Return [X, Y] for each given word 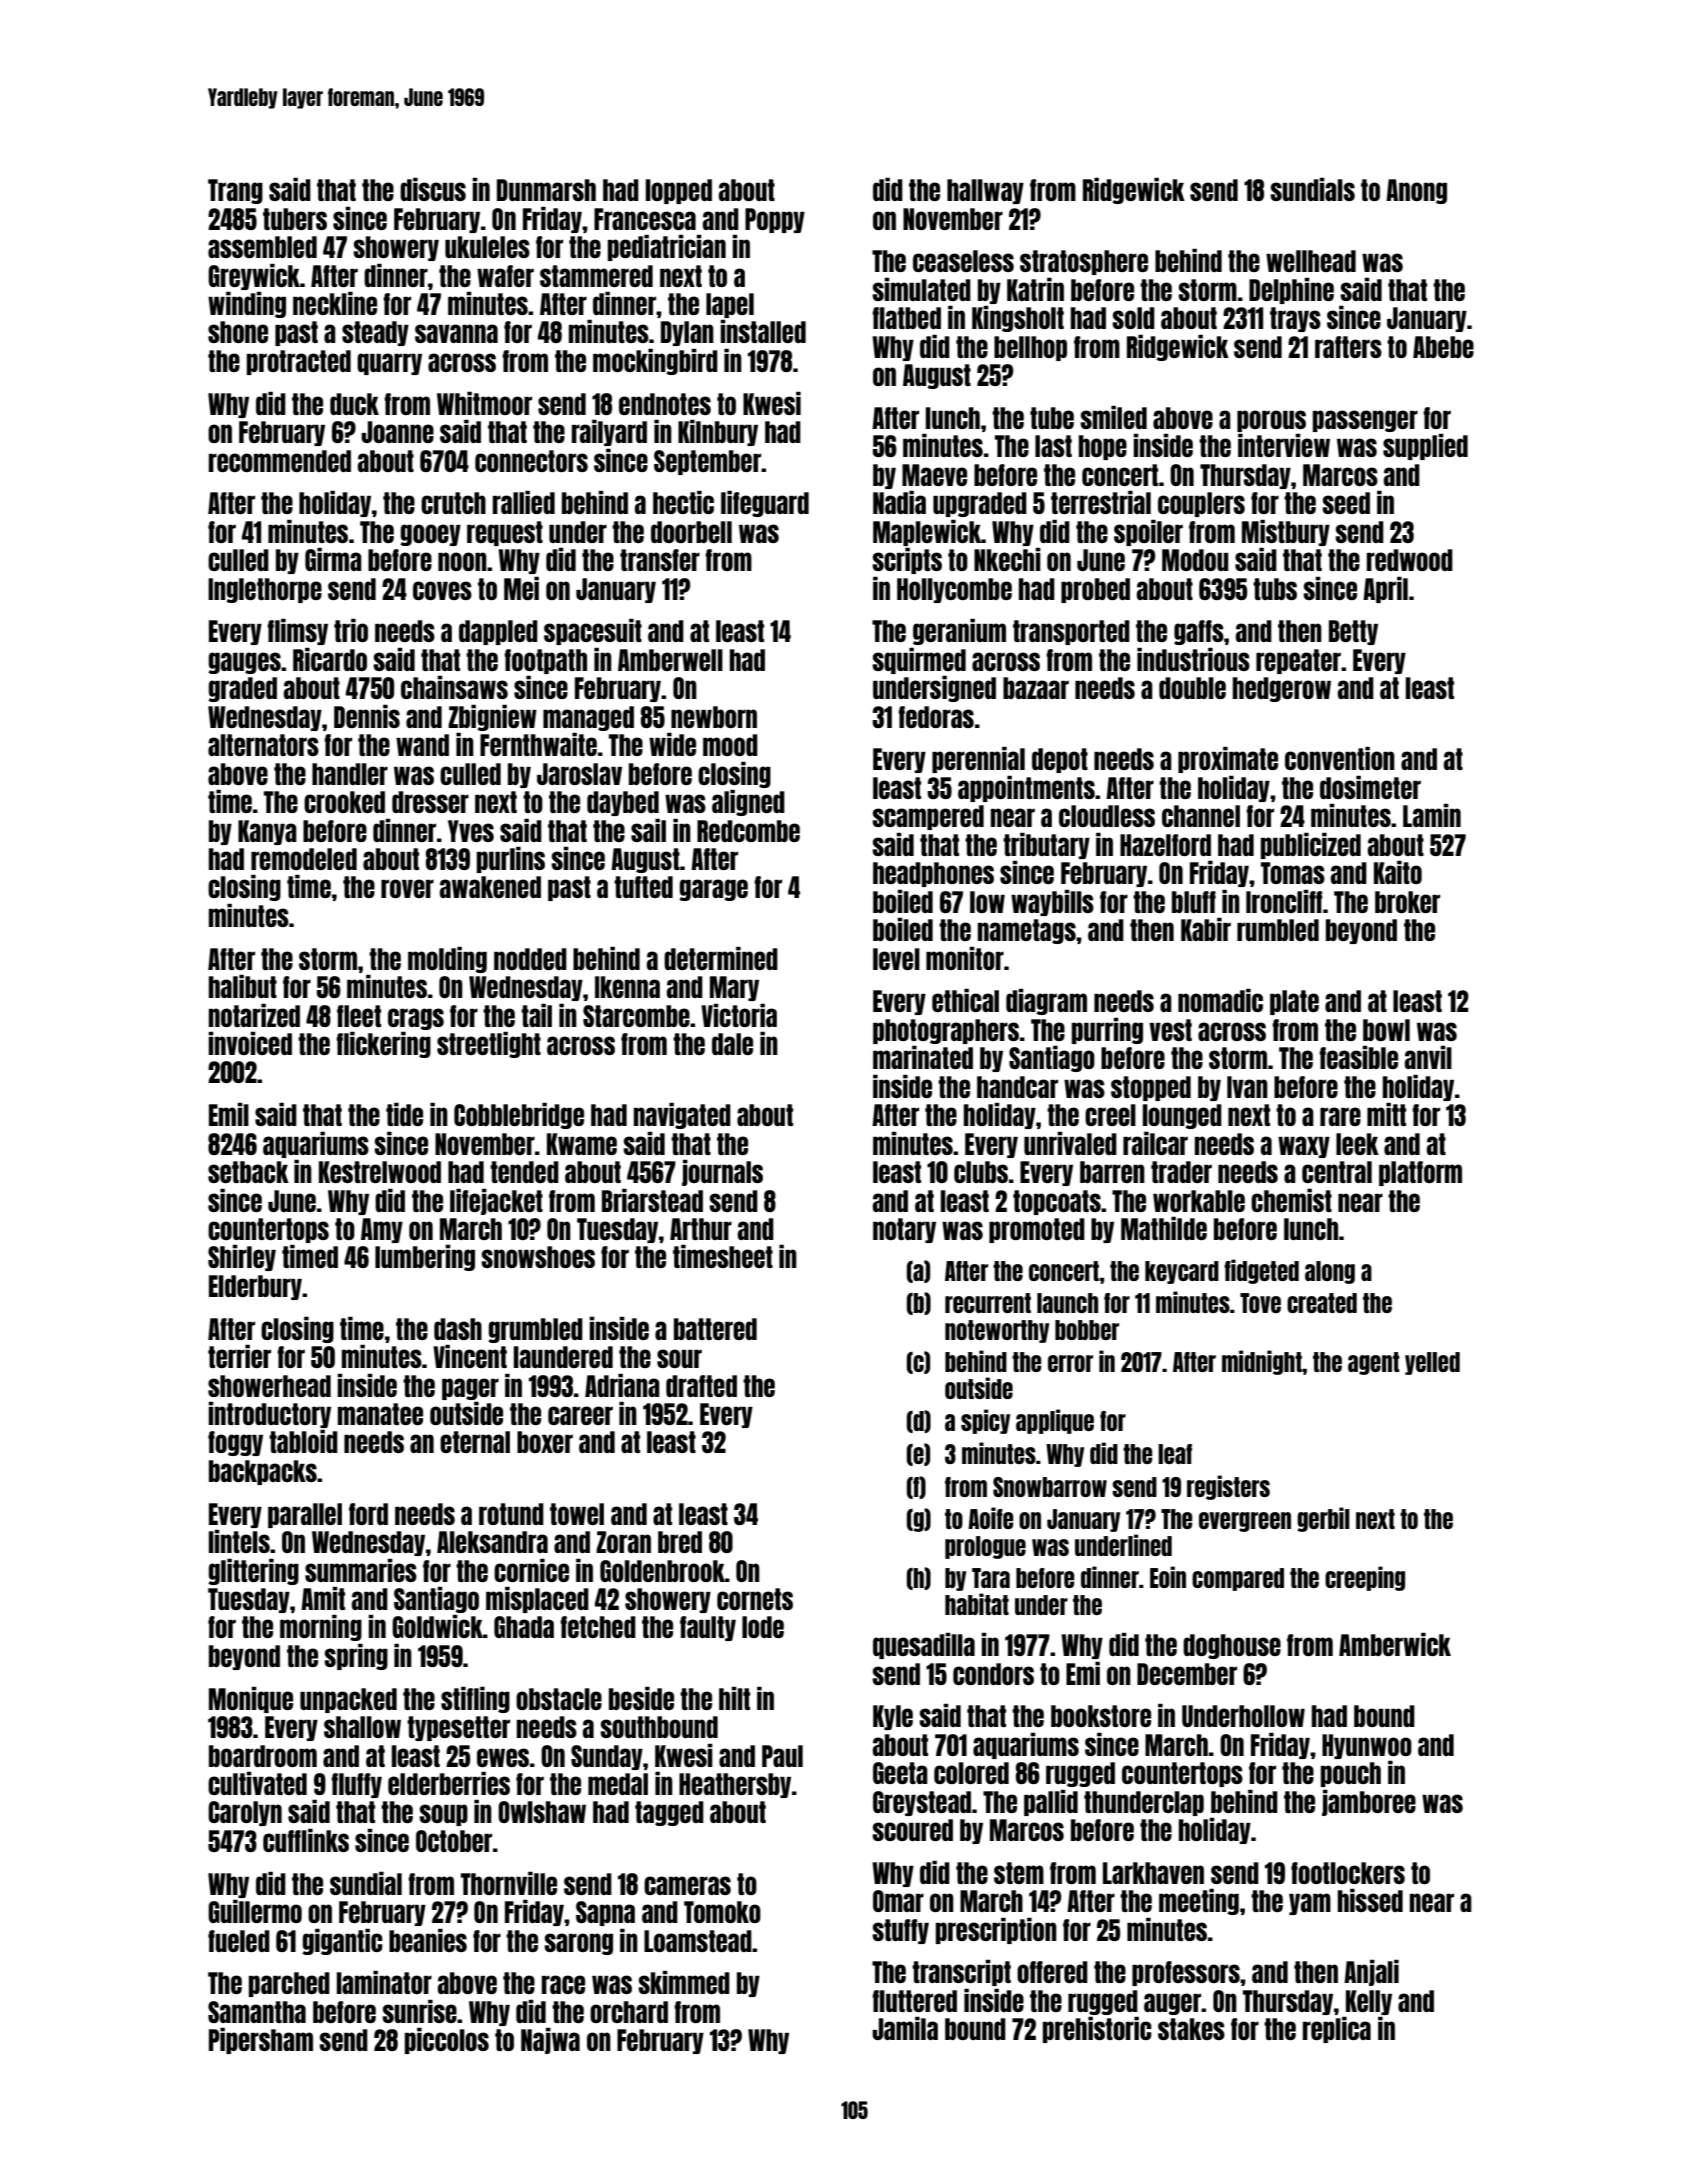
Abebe [1443, 347]
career [580, 1415]
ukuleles [487, 247]
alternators [263, 745]
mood [730, 745]
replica [1337, 2030]
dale [732, 1044]
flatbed [906, 318]
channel [1201, 816]
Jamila [905, 2028]
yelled [1432, 1363]
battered [715, 1329]
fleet [359, 1016]
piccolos [447, 2041]
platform [1420, 1173]
